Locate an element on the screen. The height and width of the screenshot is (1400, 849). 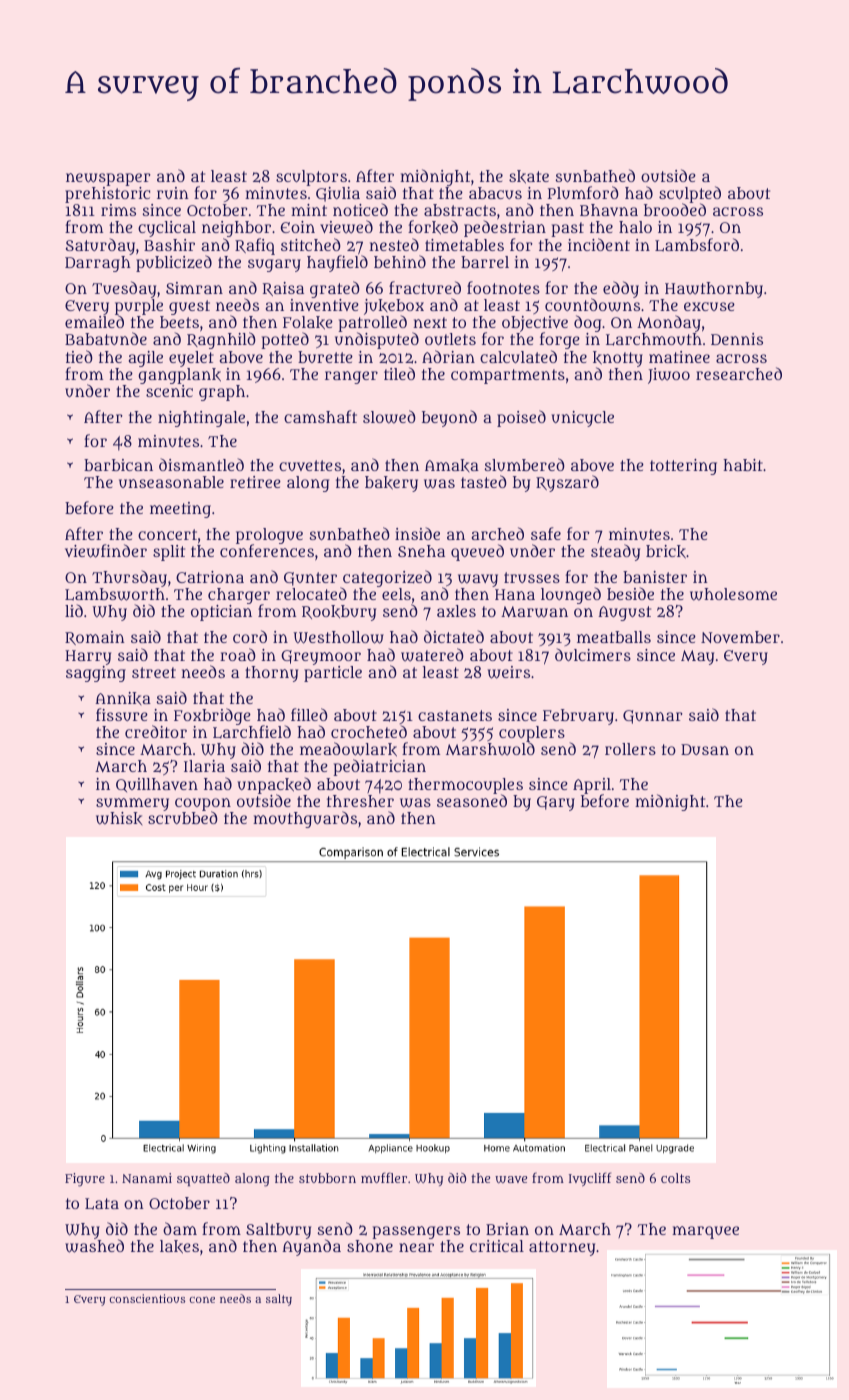
bakery is located at coordinates (391, 484).
